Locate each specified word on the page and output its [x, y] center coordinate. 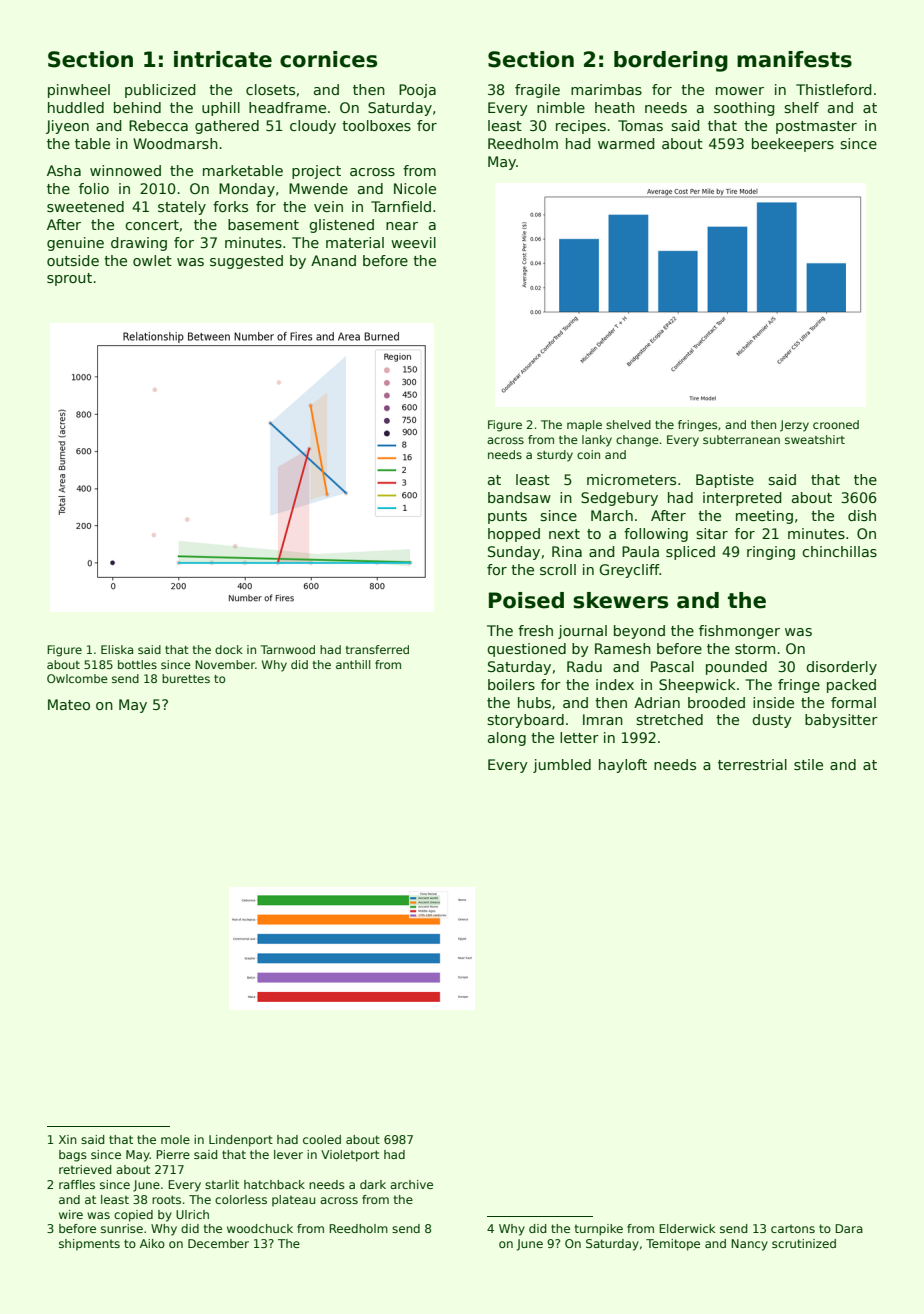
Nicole [415, 188]
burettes [186, 678]
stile [808, 764]
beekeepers [793, 145]
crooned [836, 424]
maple [584, 426]
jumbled [562, 766]
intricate [223, 59]
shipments [89, 1245]
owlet [152, 260]
